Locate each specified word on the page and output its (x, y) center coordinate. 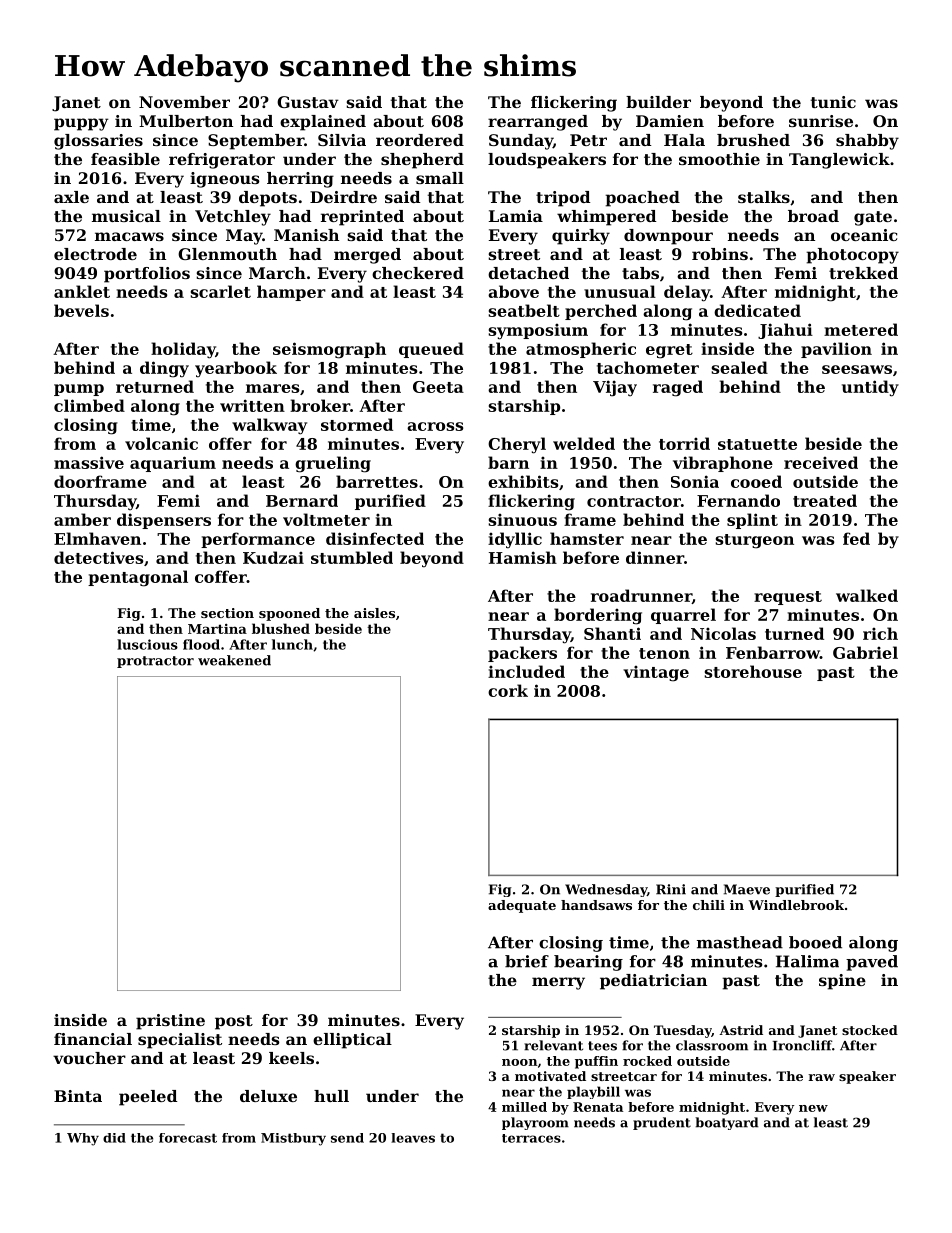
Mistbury (293, 1139)
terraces (531, 1138)
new (813, 1108)
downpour (668, 237)
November (184, 102)
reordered (420, 140)
